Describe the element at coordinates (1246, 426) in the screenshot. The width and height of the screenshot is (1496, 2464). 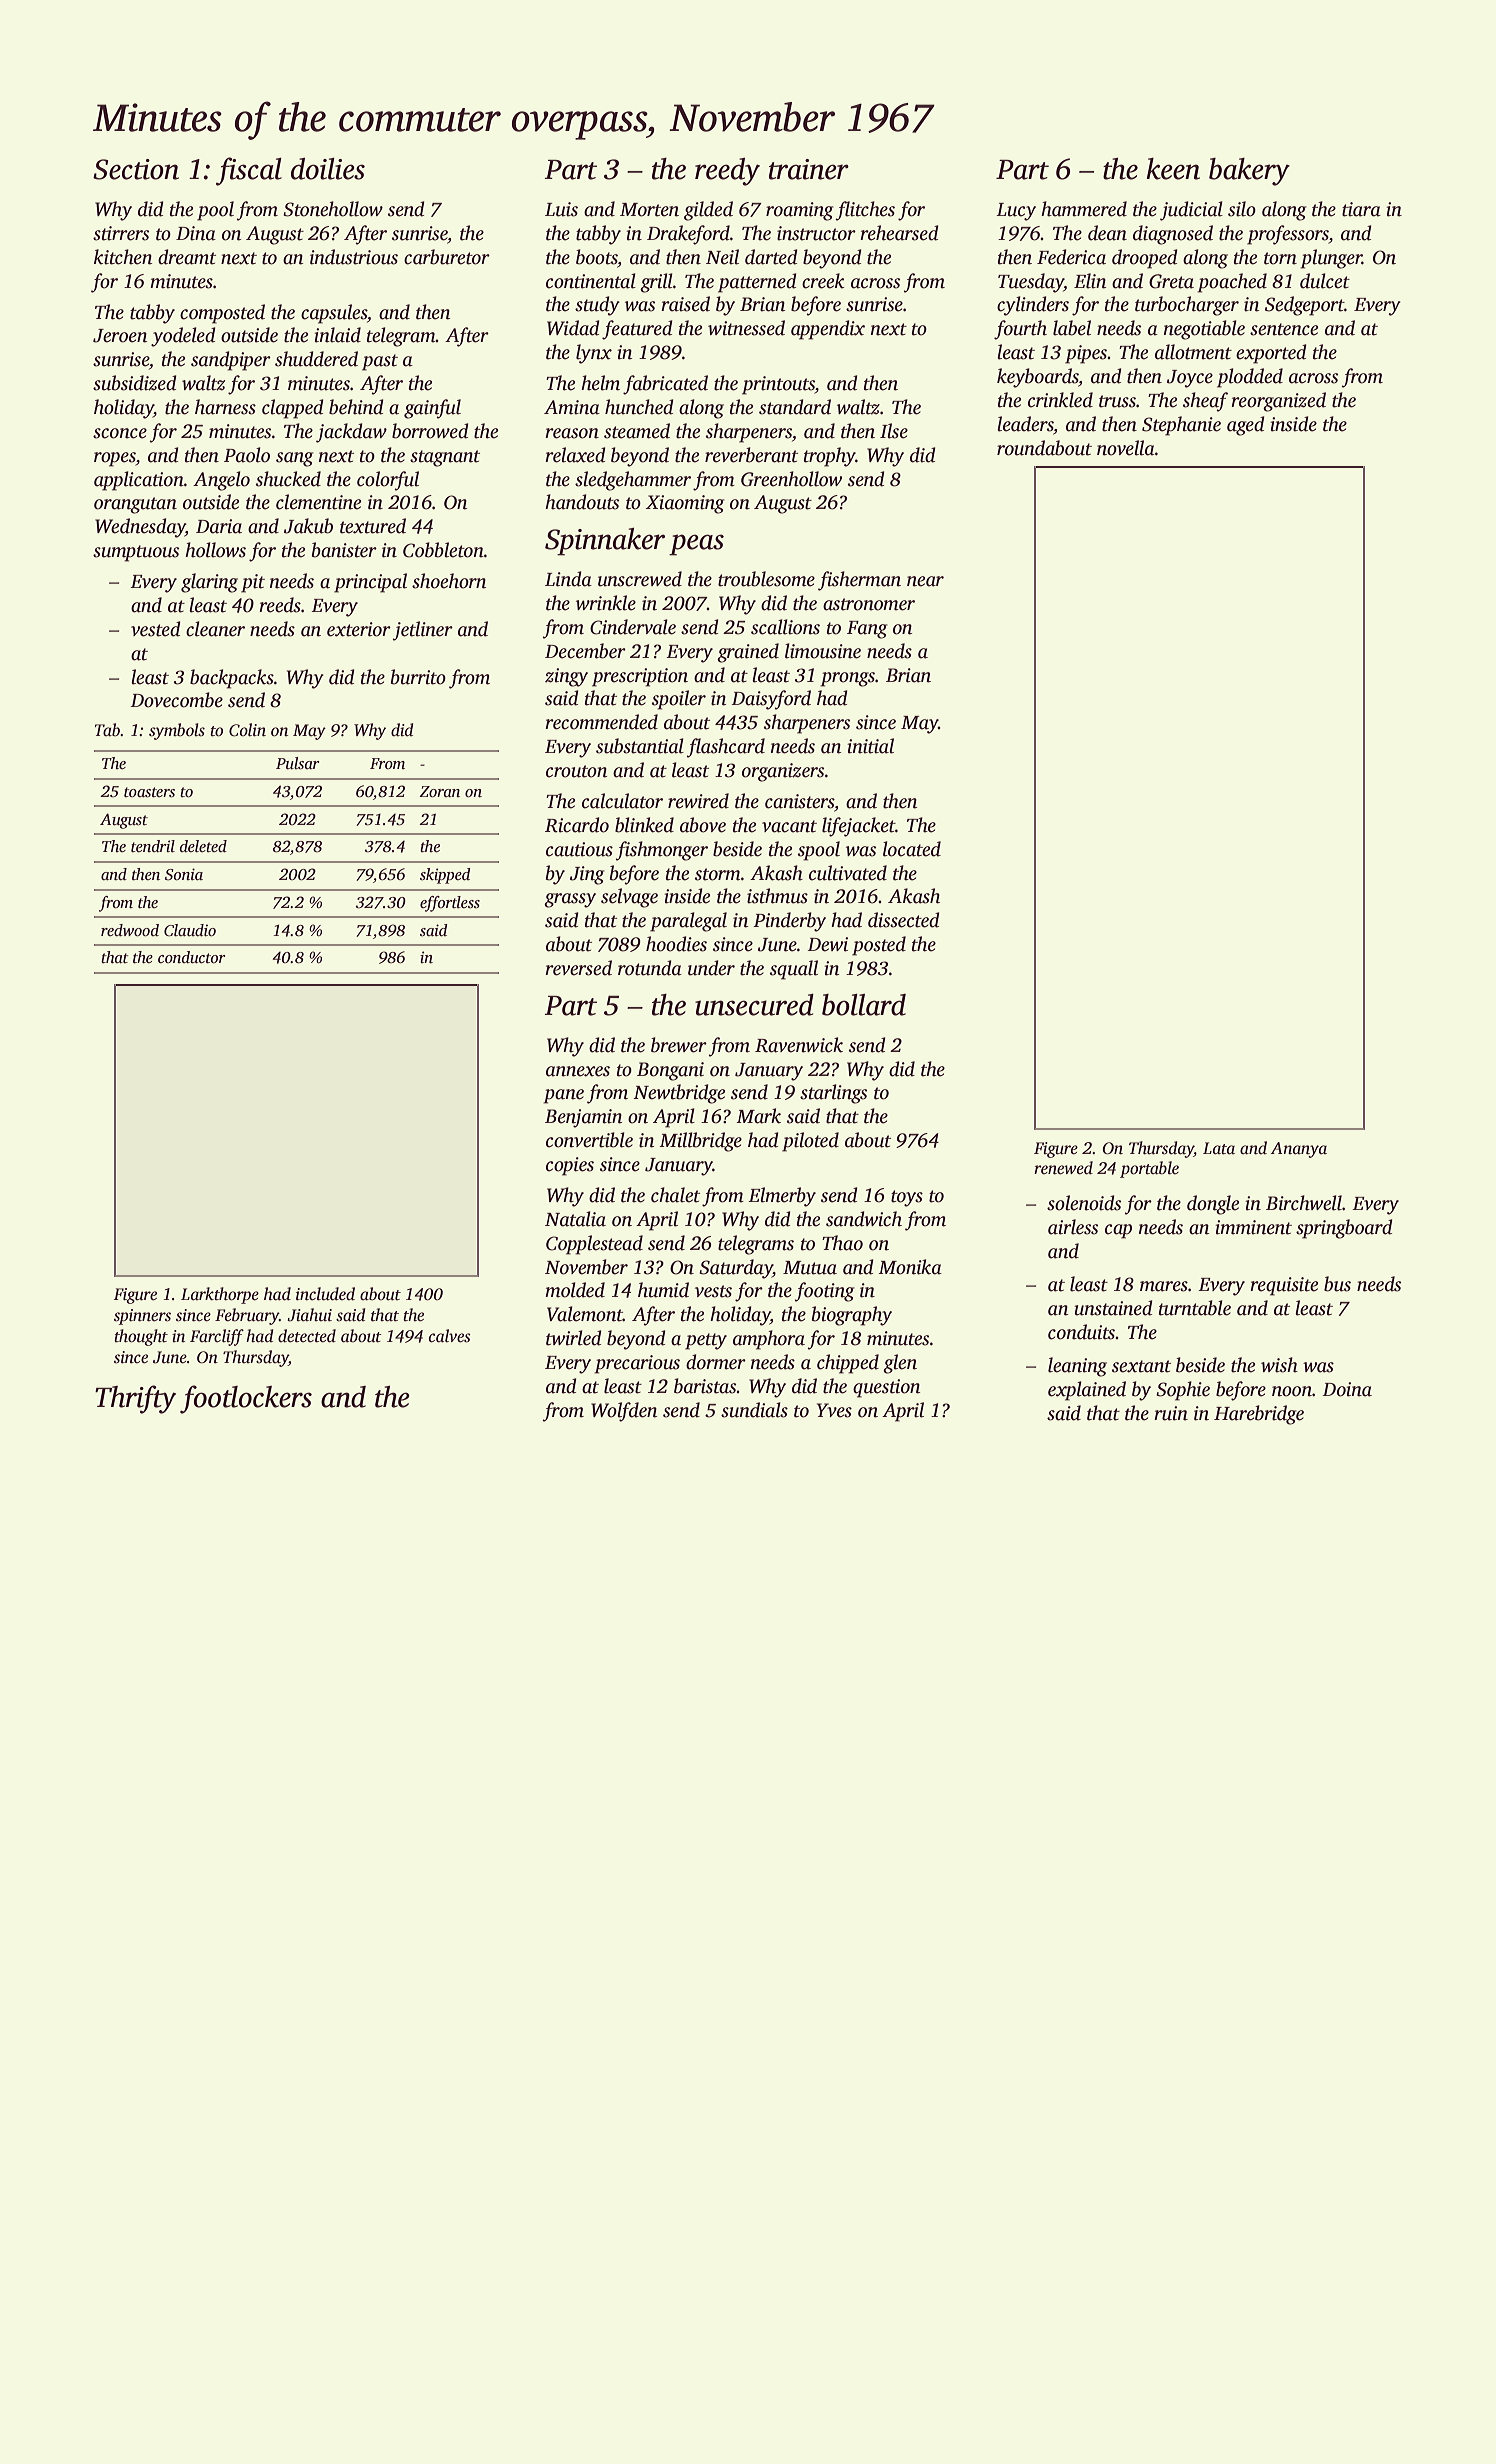
I see `aged` at that location.
